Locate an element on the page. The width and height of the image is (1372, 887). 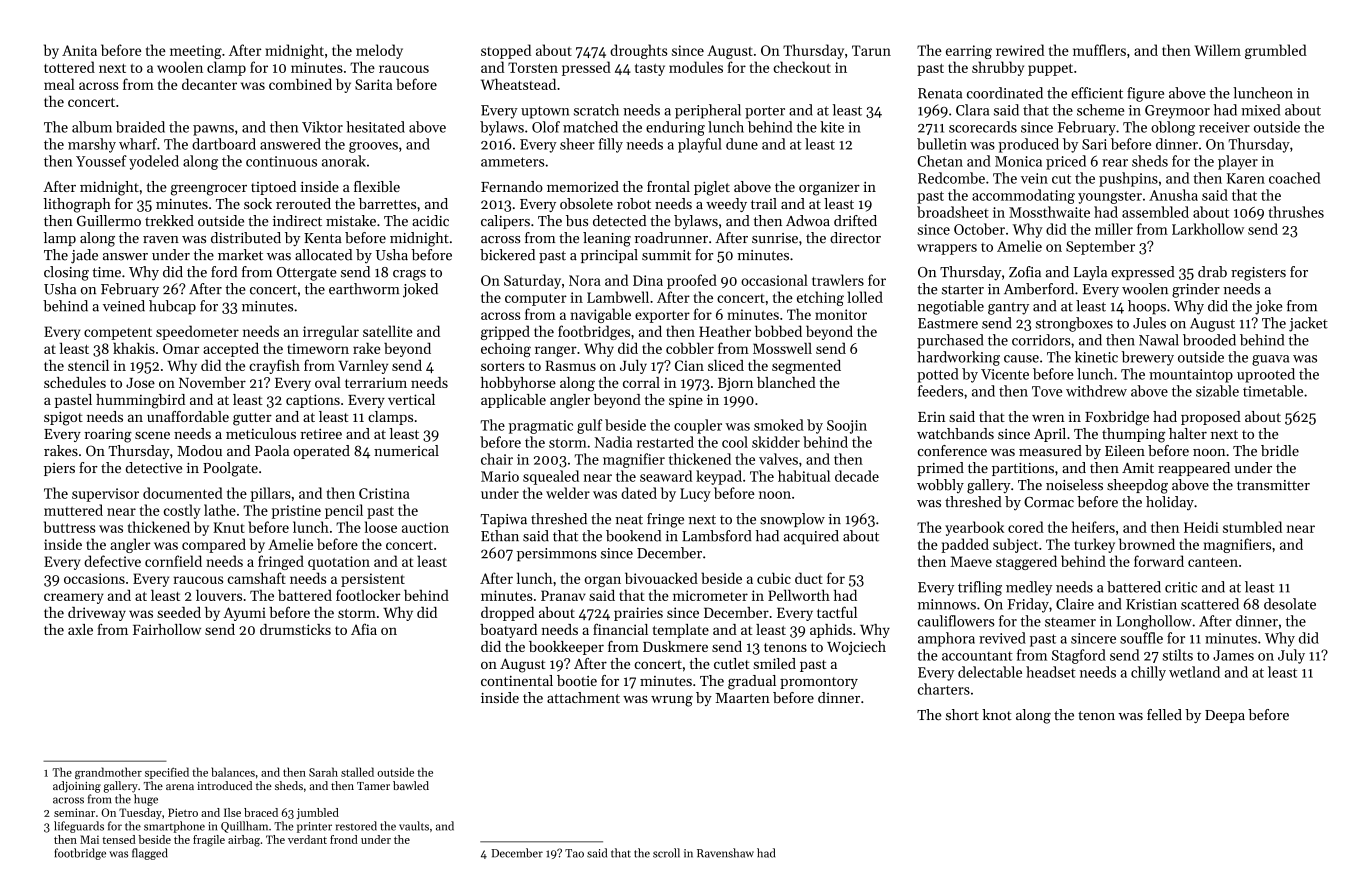
stumbled is located at coordinates (1252, 527).
